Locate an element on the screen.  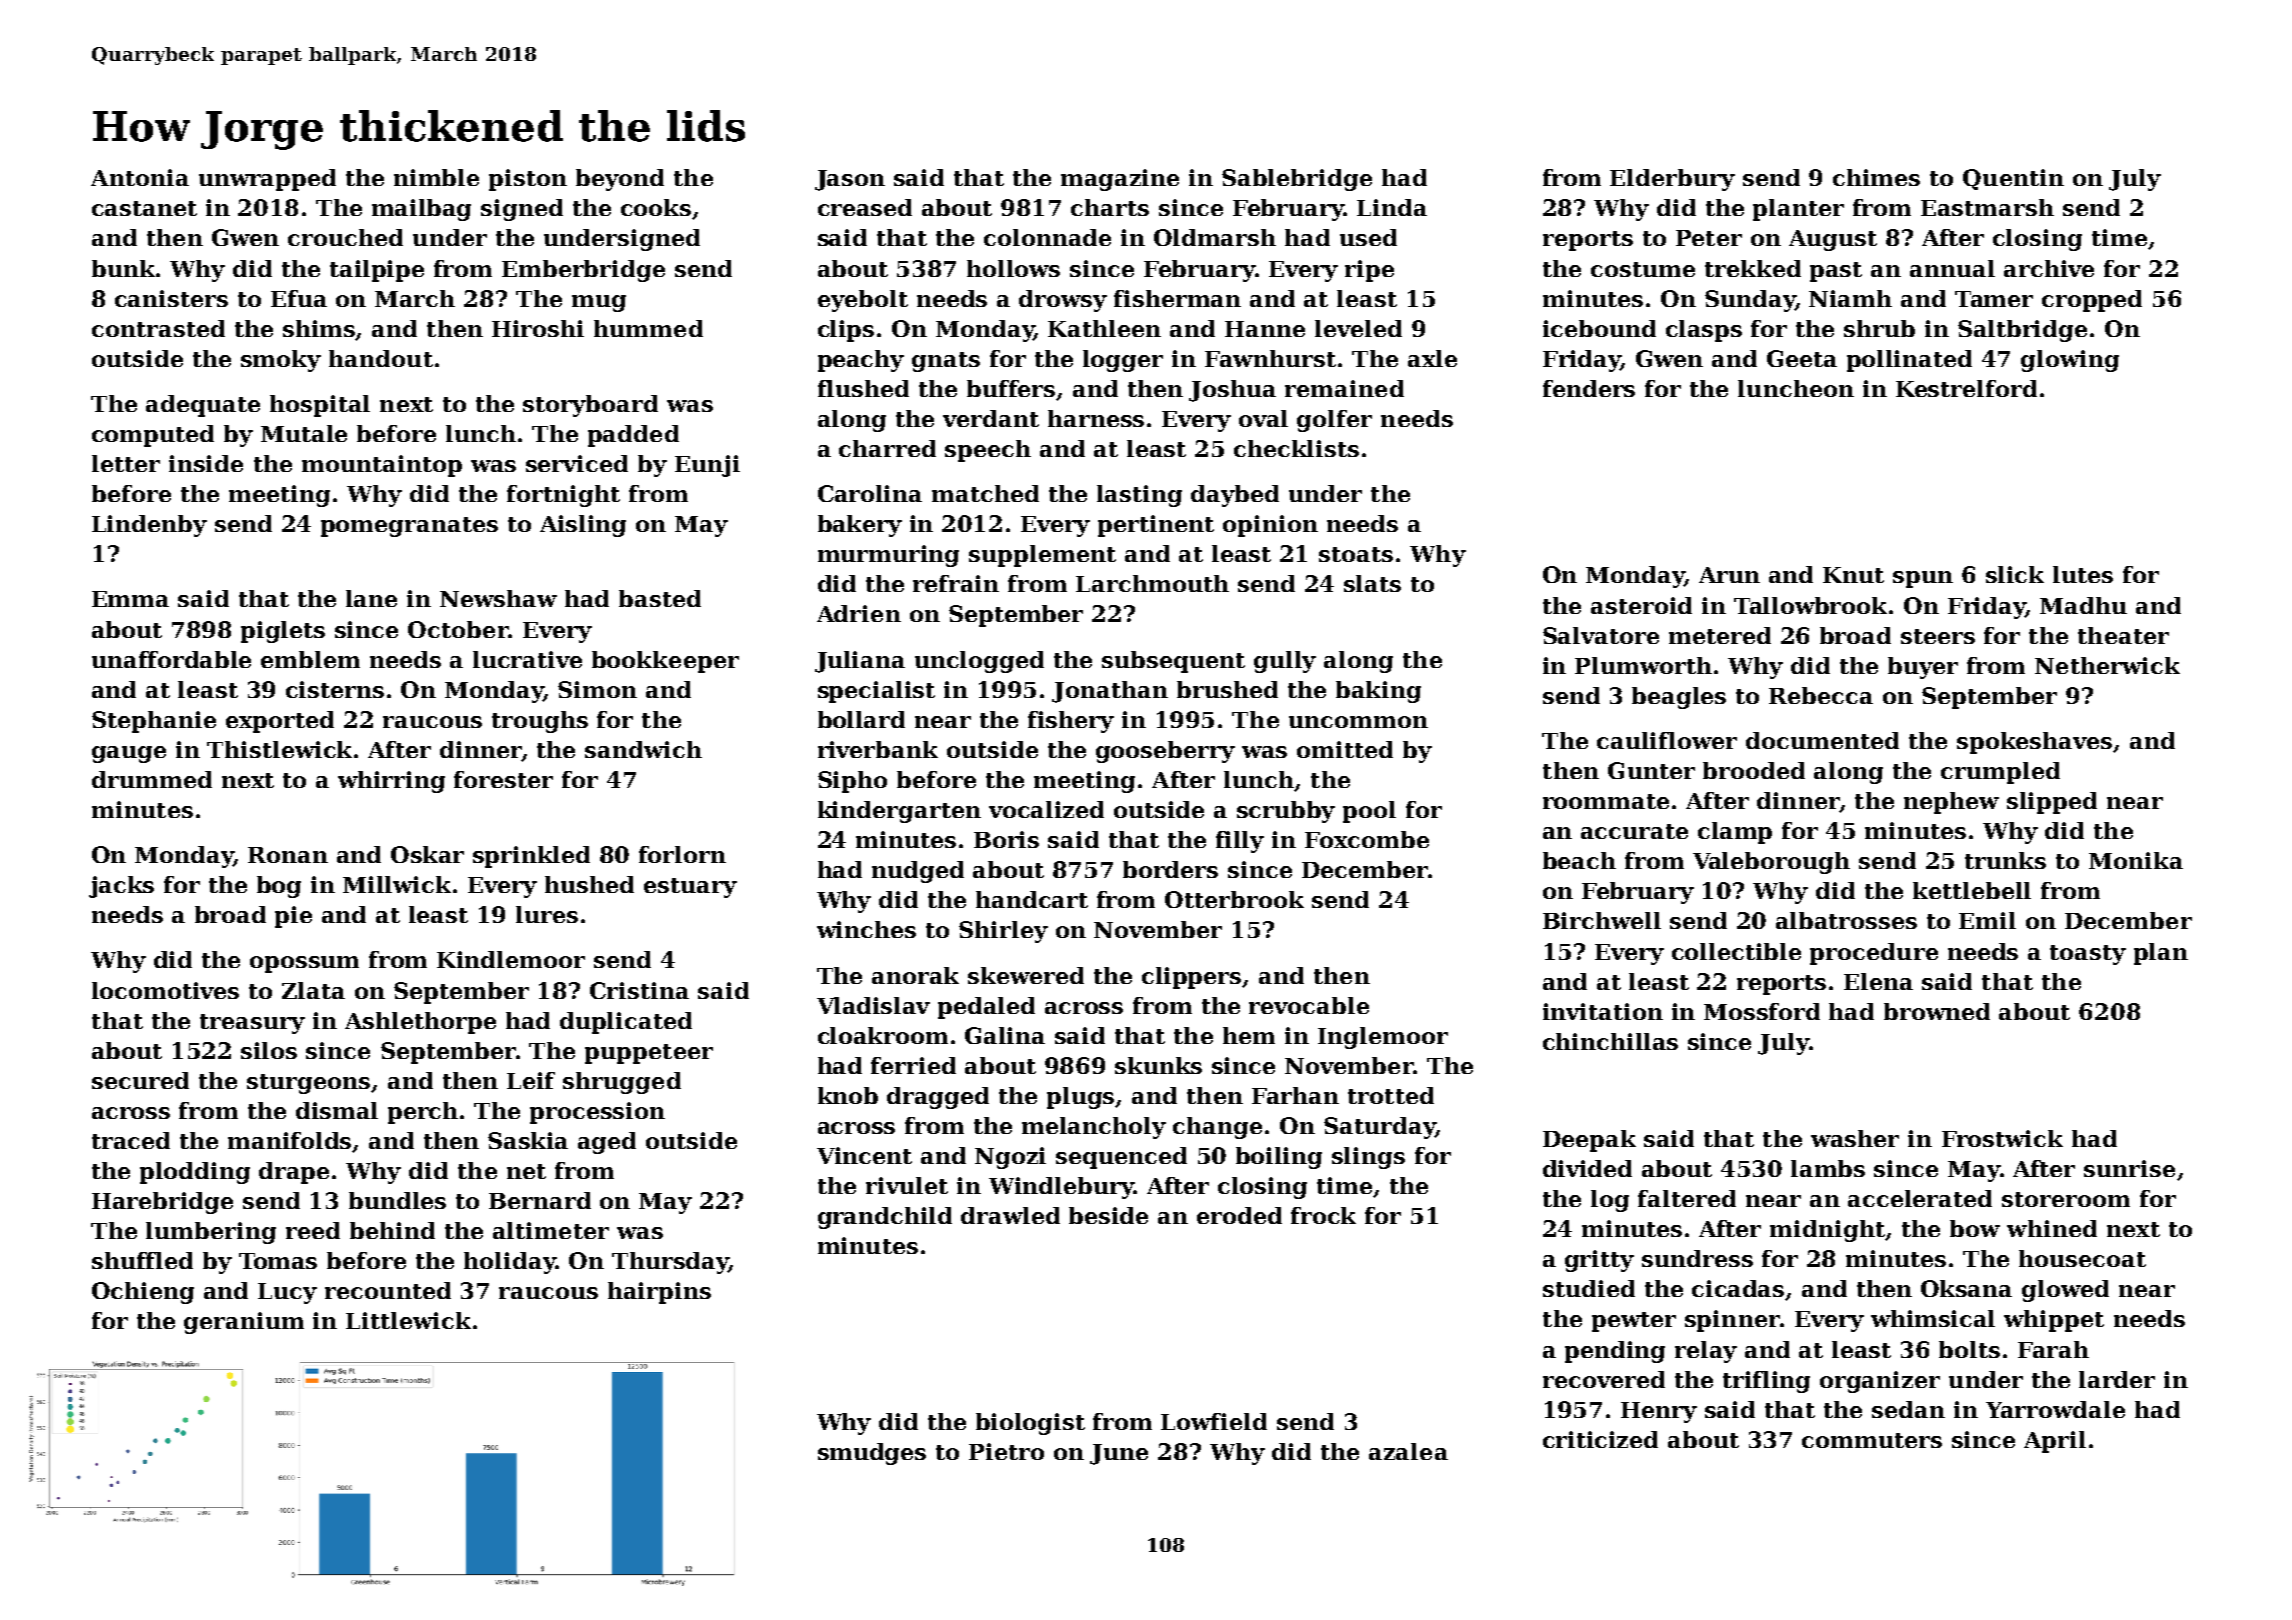
troughs is located at coordinates (540, 722).
